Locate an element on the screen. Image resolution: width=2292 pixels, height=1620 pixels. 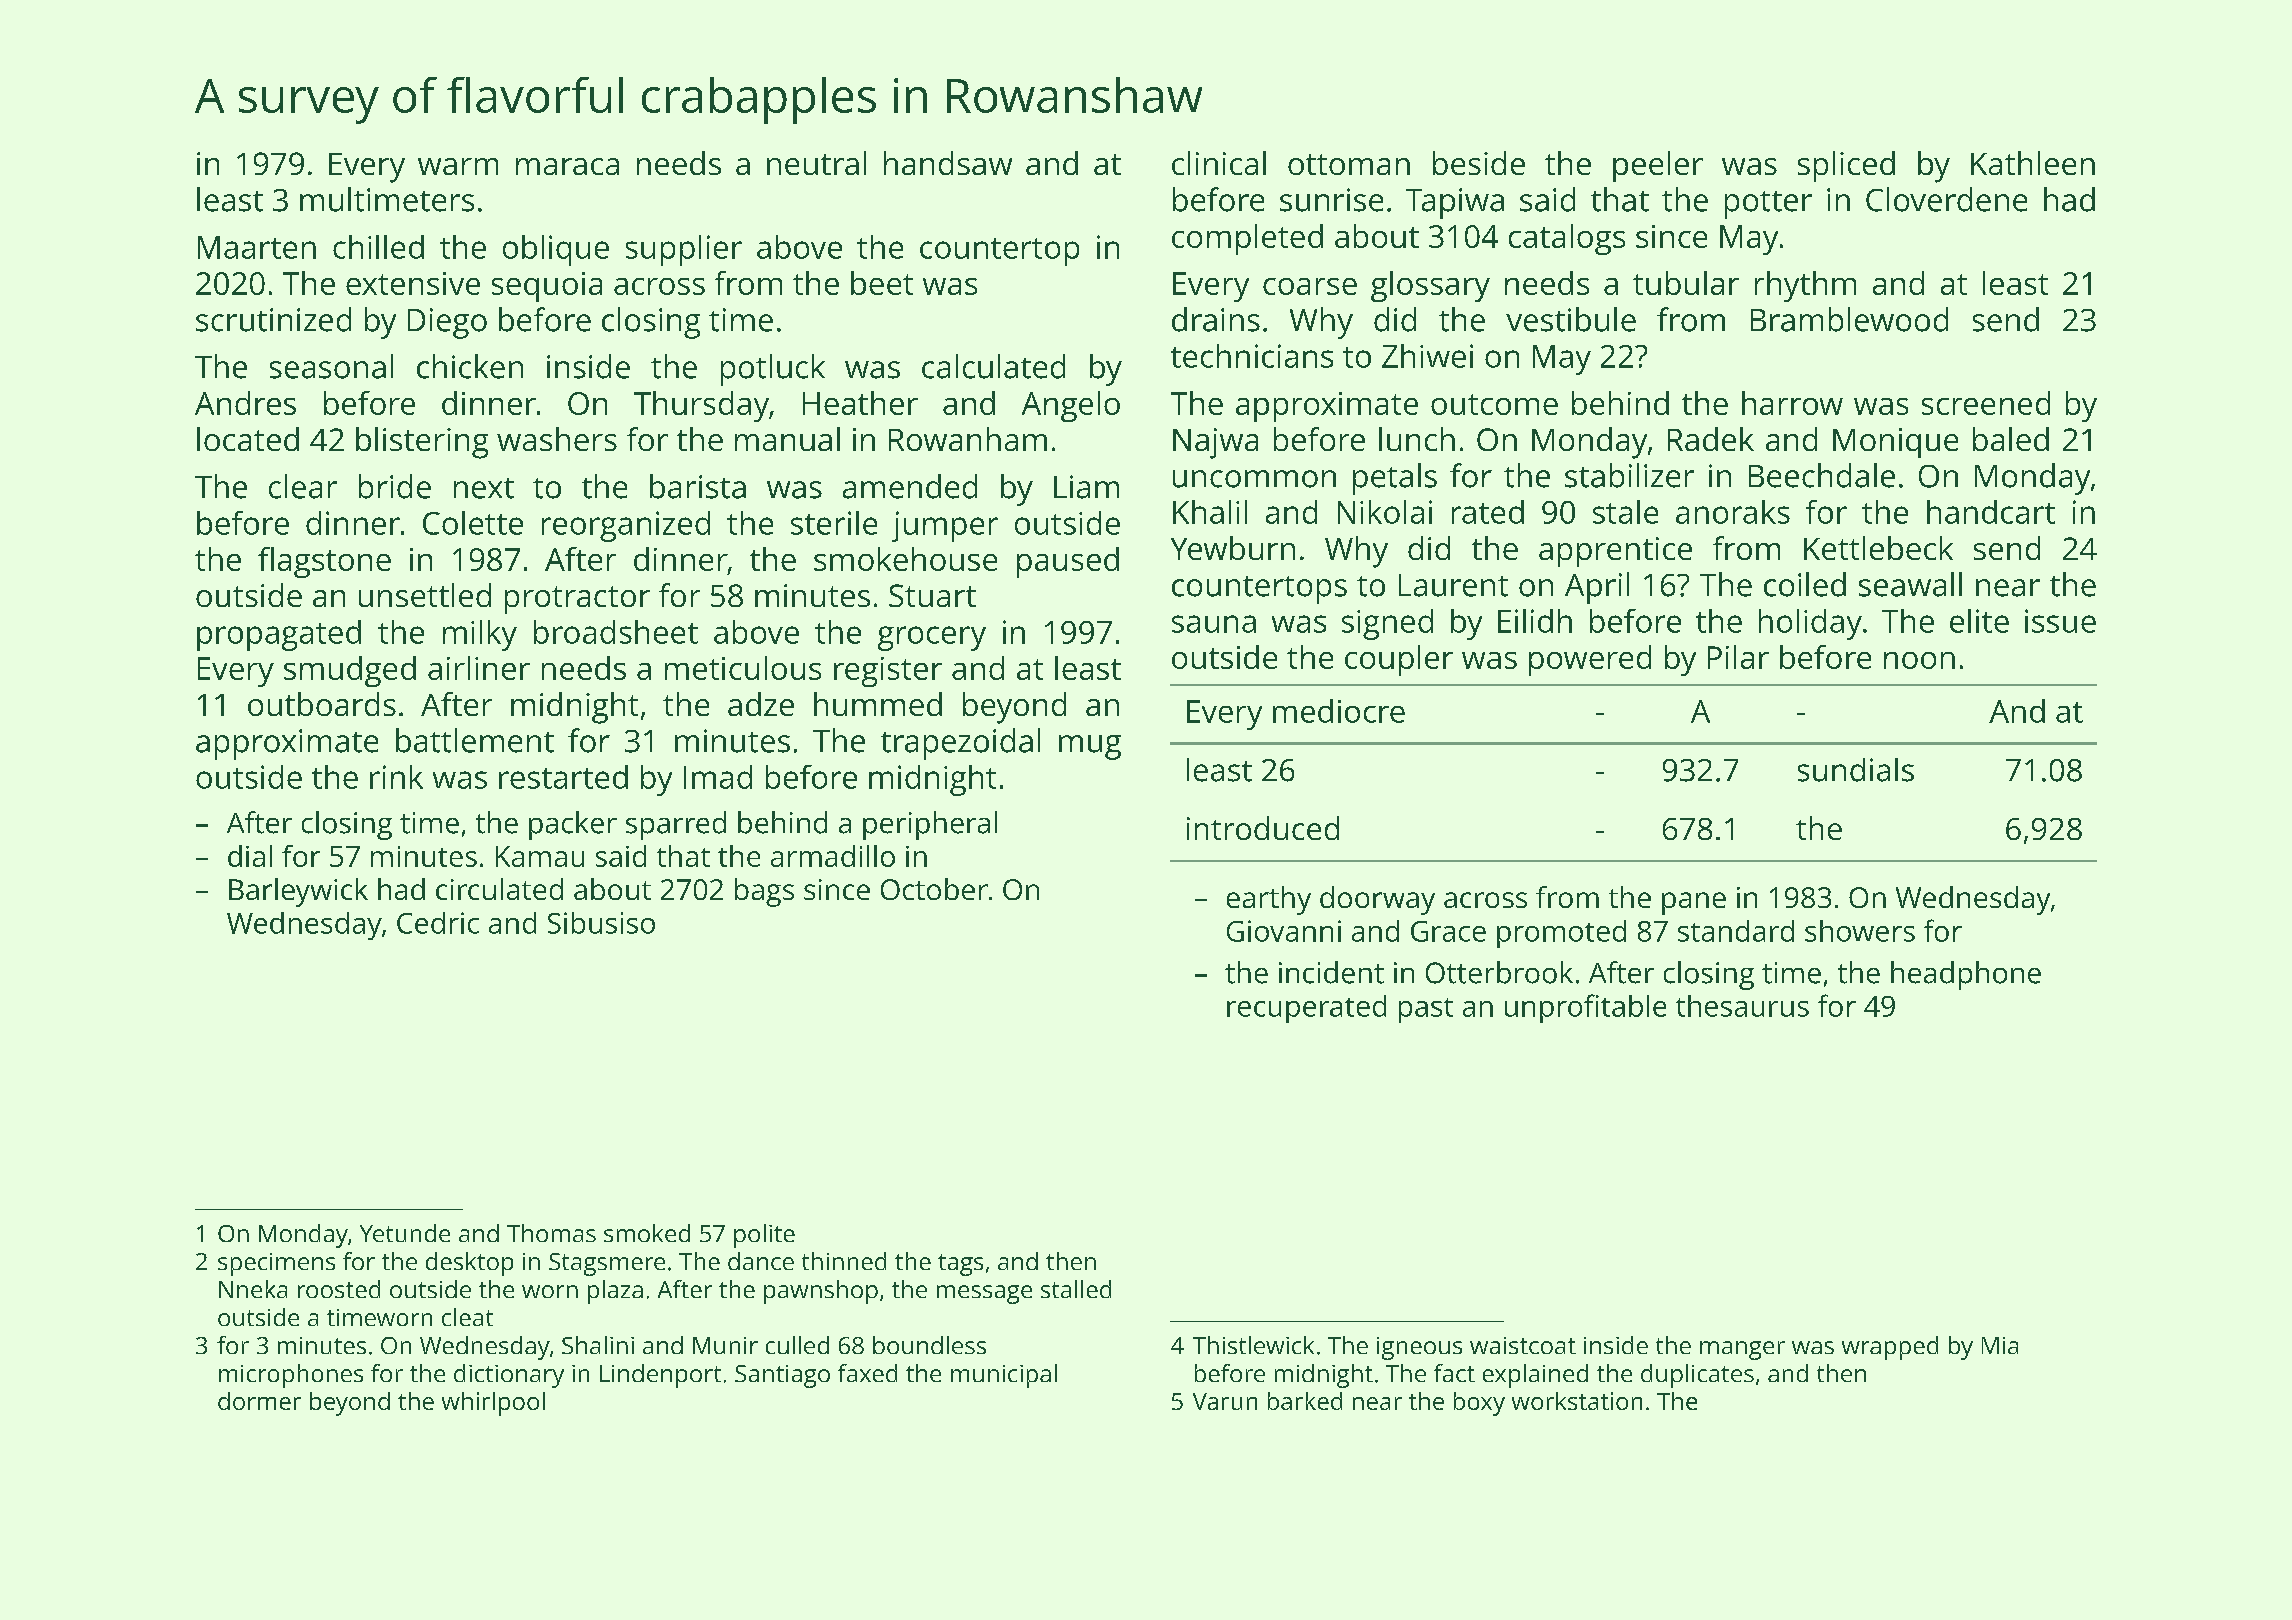
holiday is located at coordinates (1810, 624).
